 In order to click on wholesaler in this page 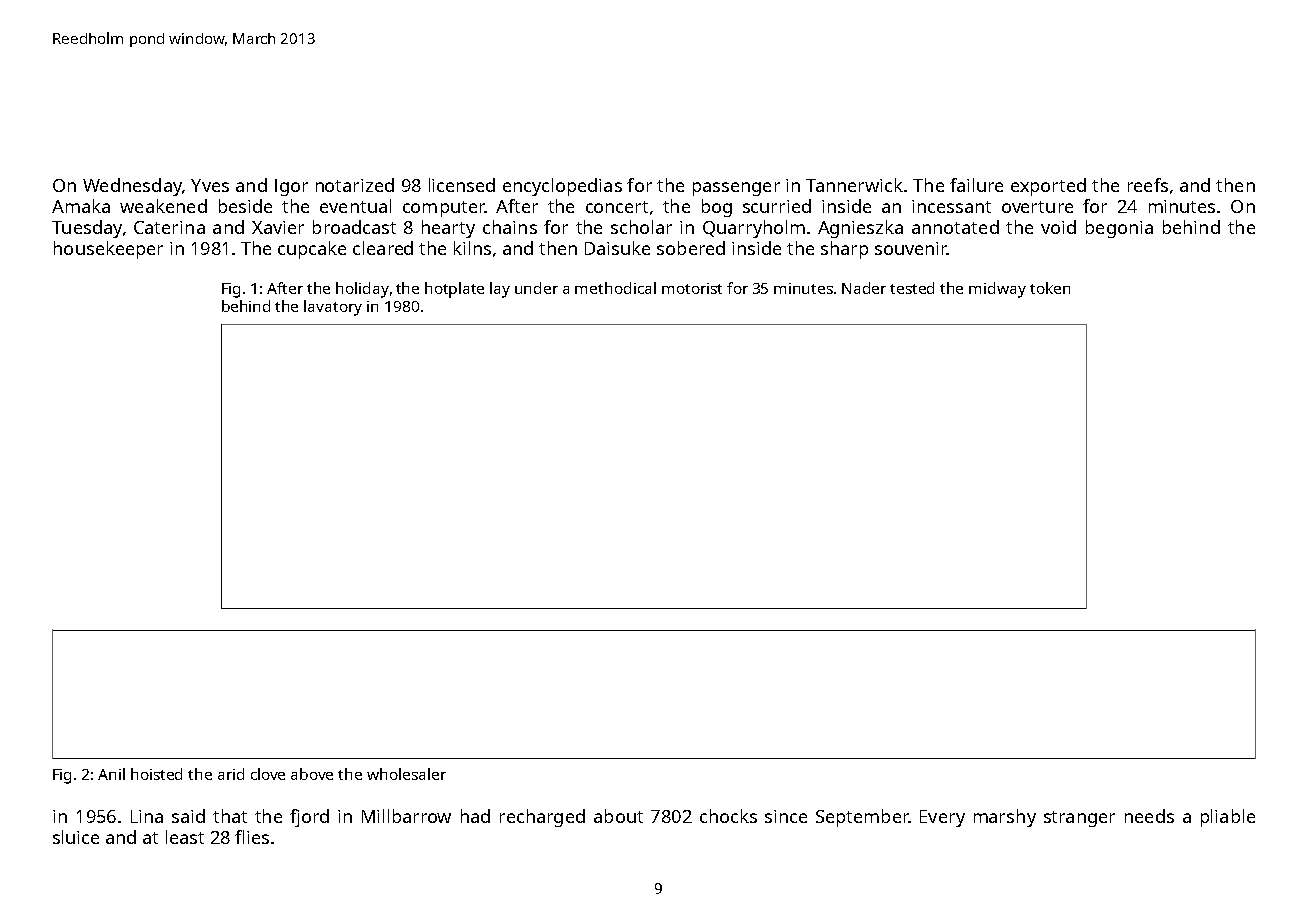, I will do `click(406, 774)`.
